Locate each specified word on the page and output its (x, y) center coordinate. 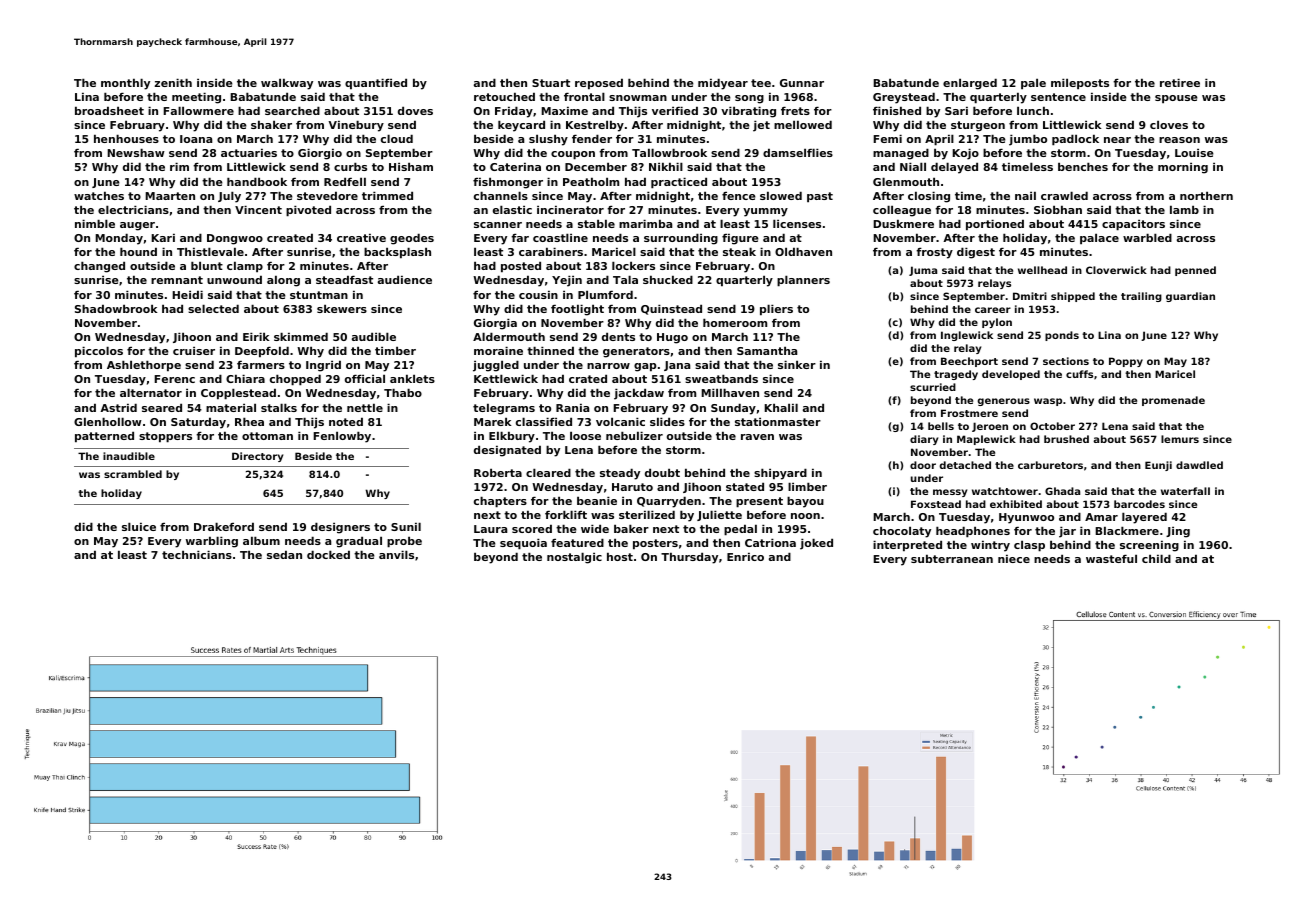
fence (739, 195)
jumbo (1028, 140)
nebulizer (634, 435)
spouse (1176, 99)
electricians (133, 209)
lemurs (1180, 439)
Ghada (1062, 491)
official (365, 378)
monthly (125, 84)
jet (761, 126)
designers (340, 528)
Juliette (719, 515)
